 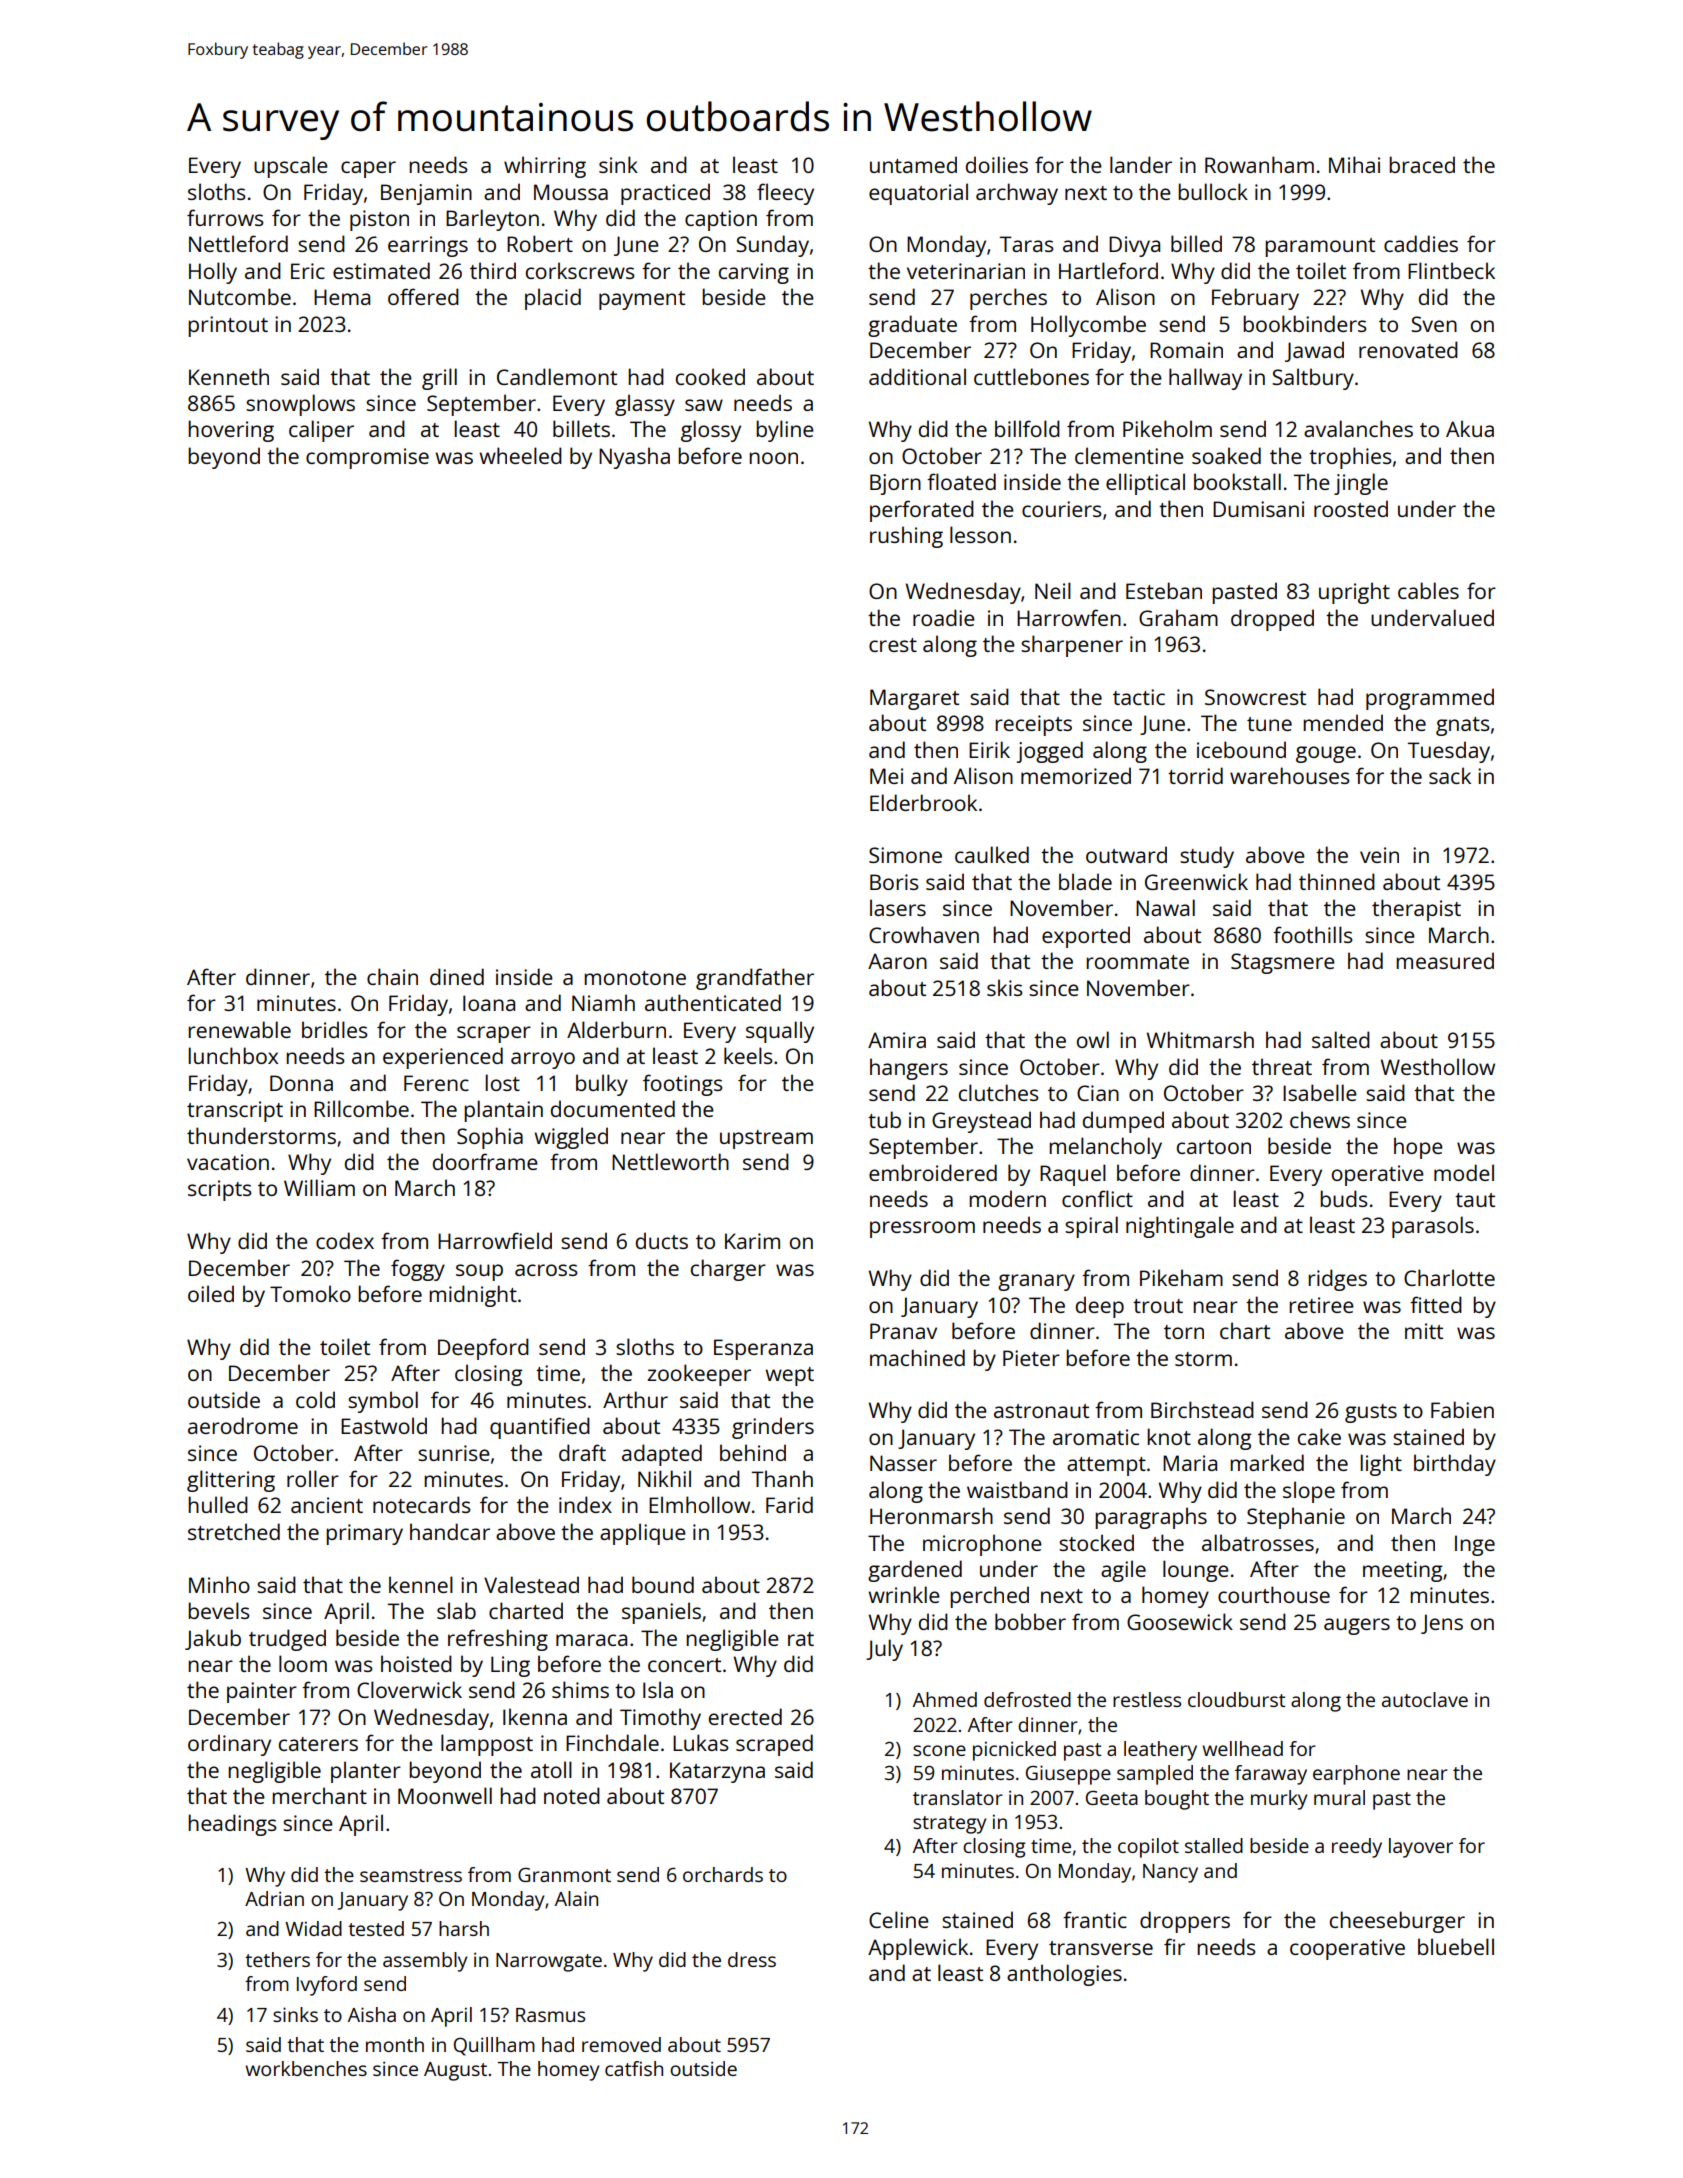 What do you see at coordinates (439, 379) in the screenshot?
I see `grill` at bounding box center [439, 379].
